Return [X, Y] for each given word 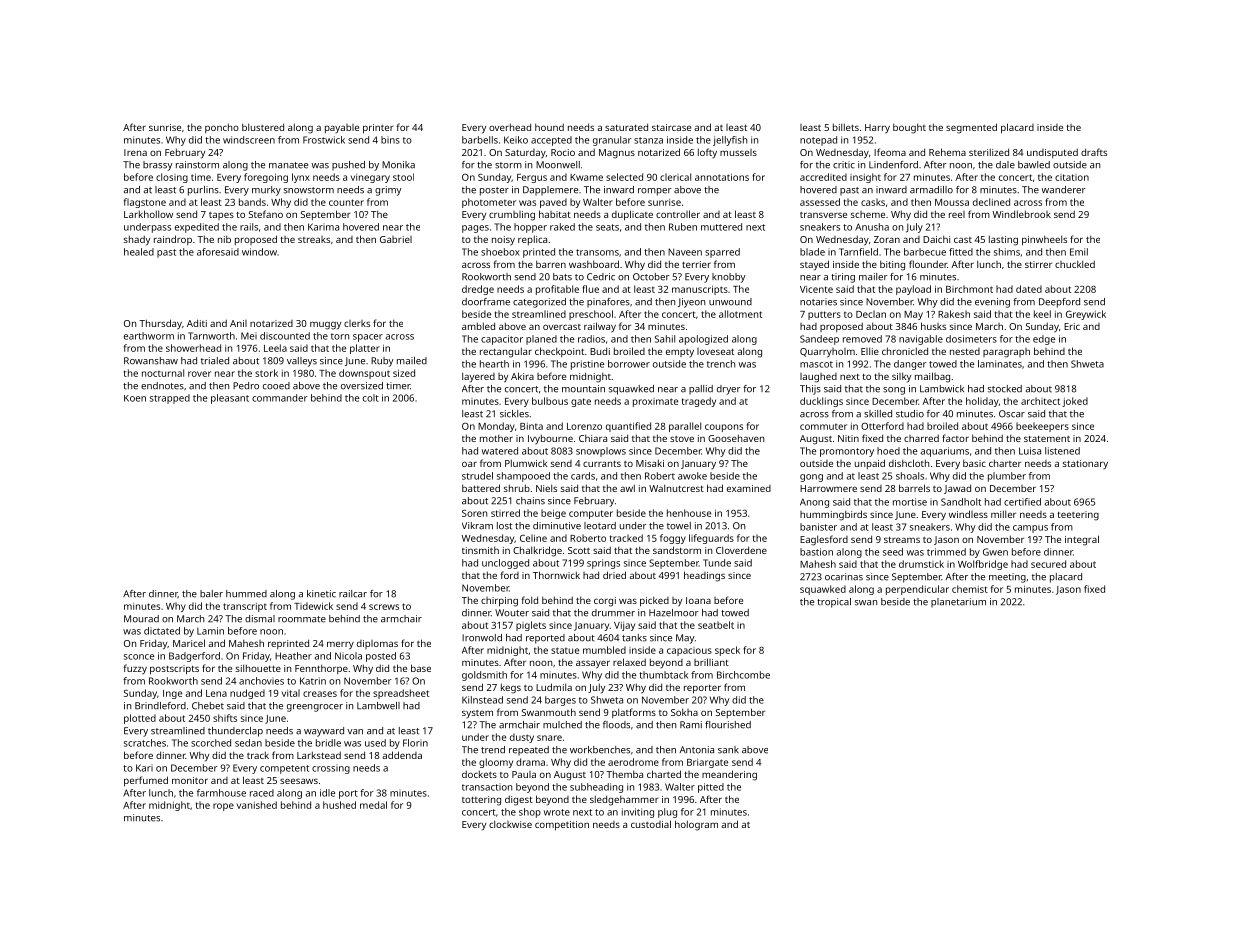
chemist [970, 589]
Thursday [160, 324]
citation [1072, 177]
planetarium [958, 603]
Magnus [617, 154]
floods [616, 725]
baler [211, 594]
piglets [531, 626]
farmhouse [221, 793]
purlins [203, 191]
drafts [1094, 152]
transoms [597, 252]
